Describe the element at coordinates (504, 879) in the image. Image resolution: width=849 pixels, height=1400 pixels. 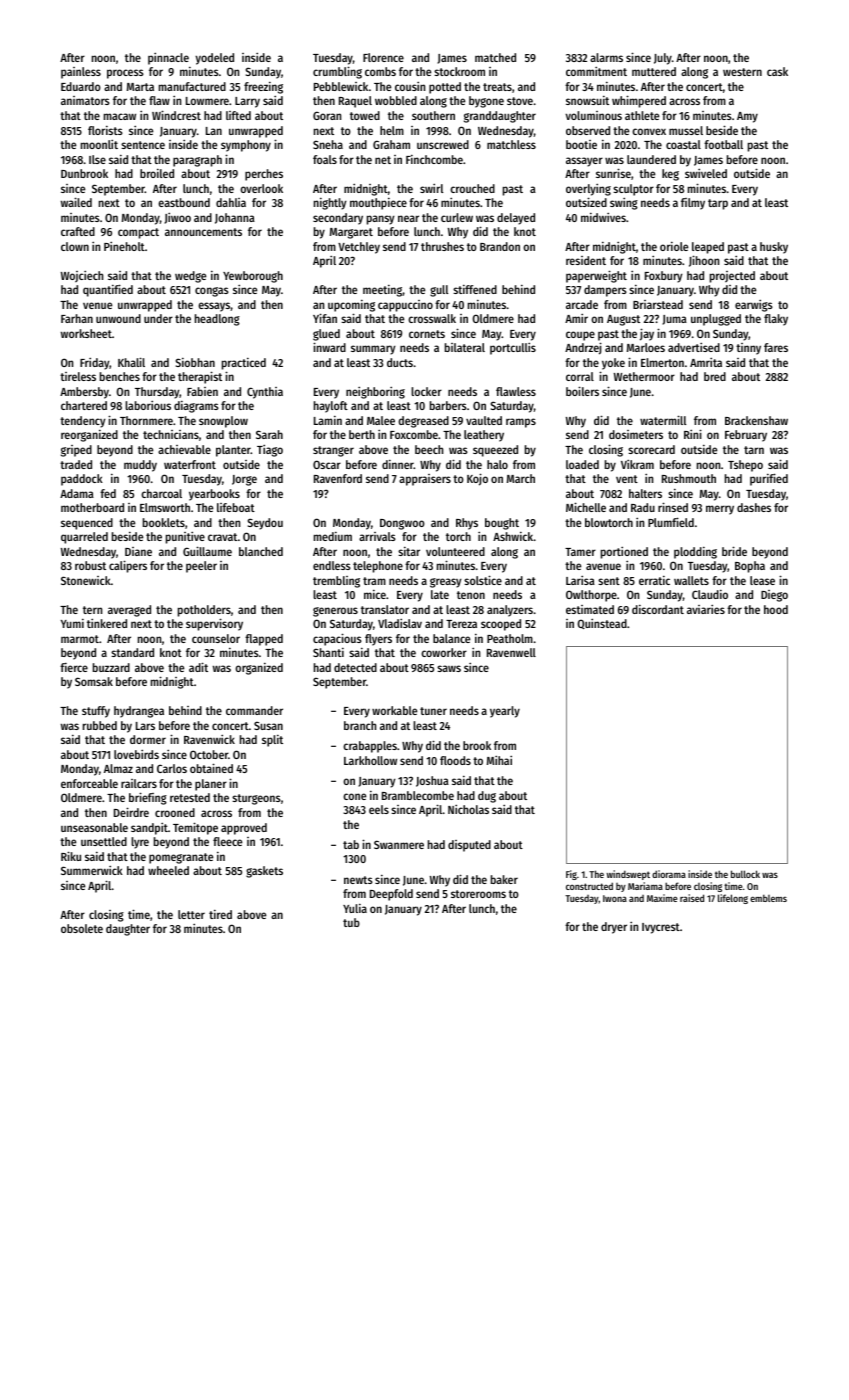
I see `baker` at that location.
